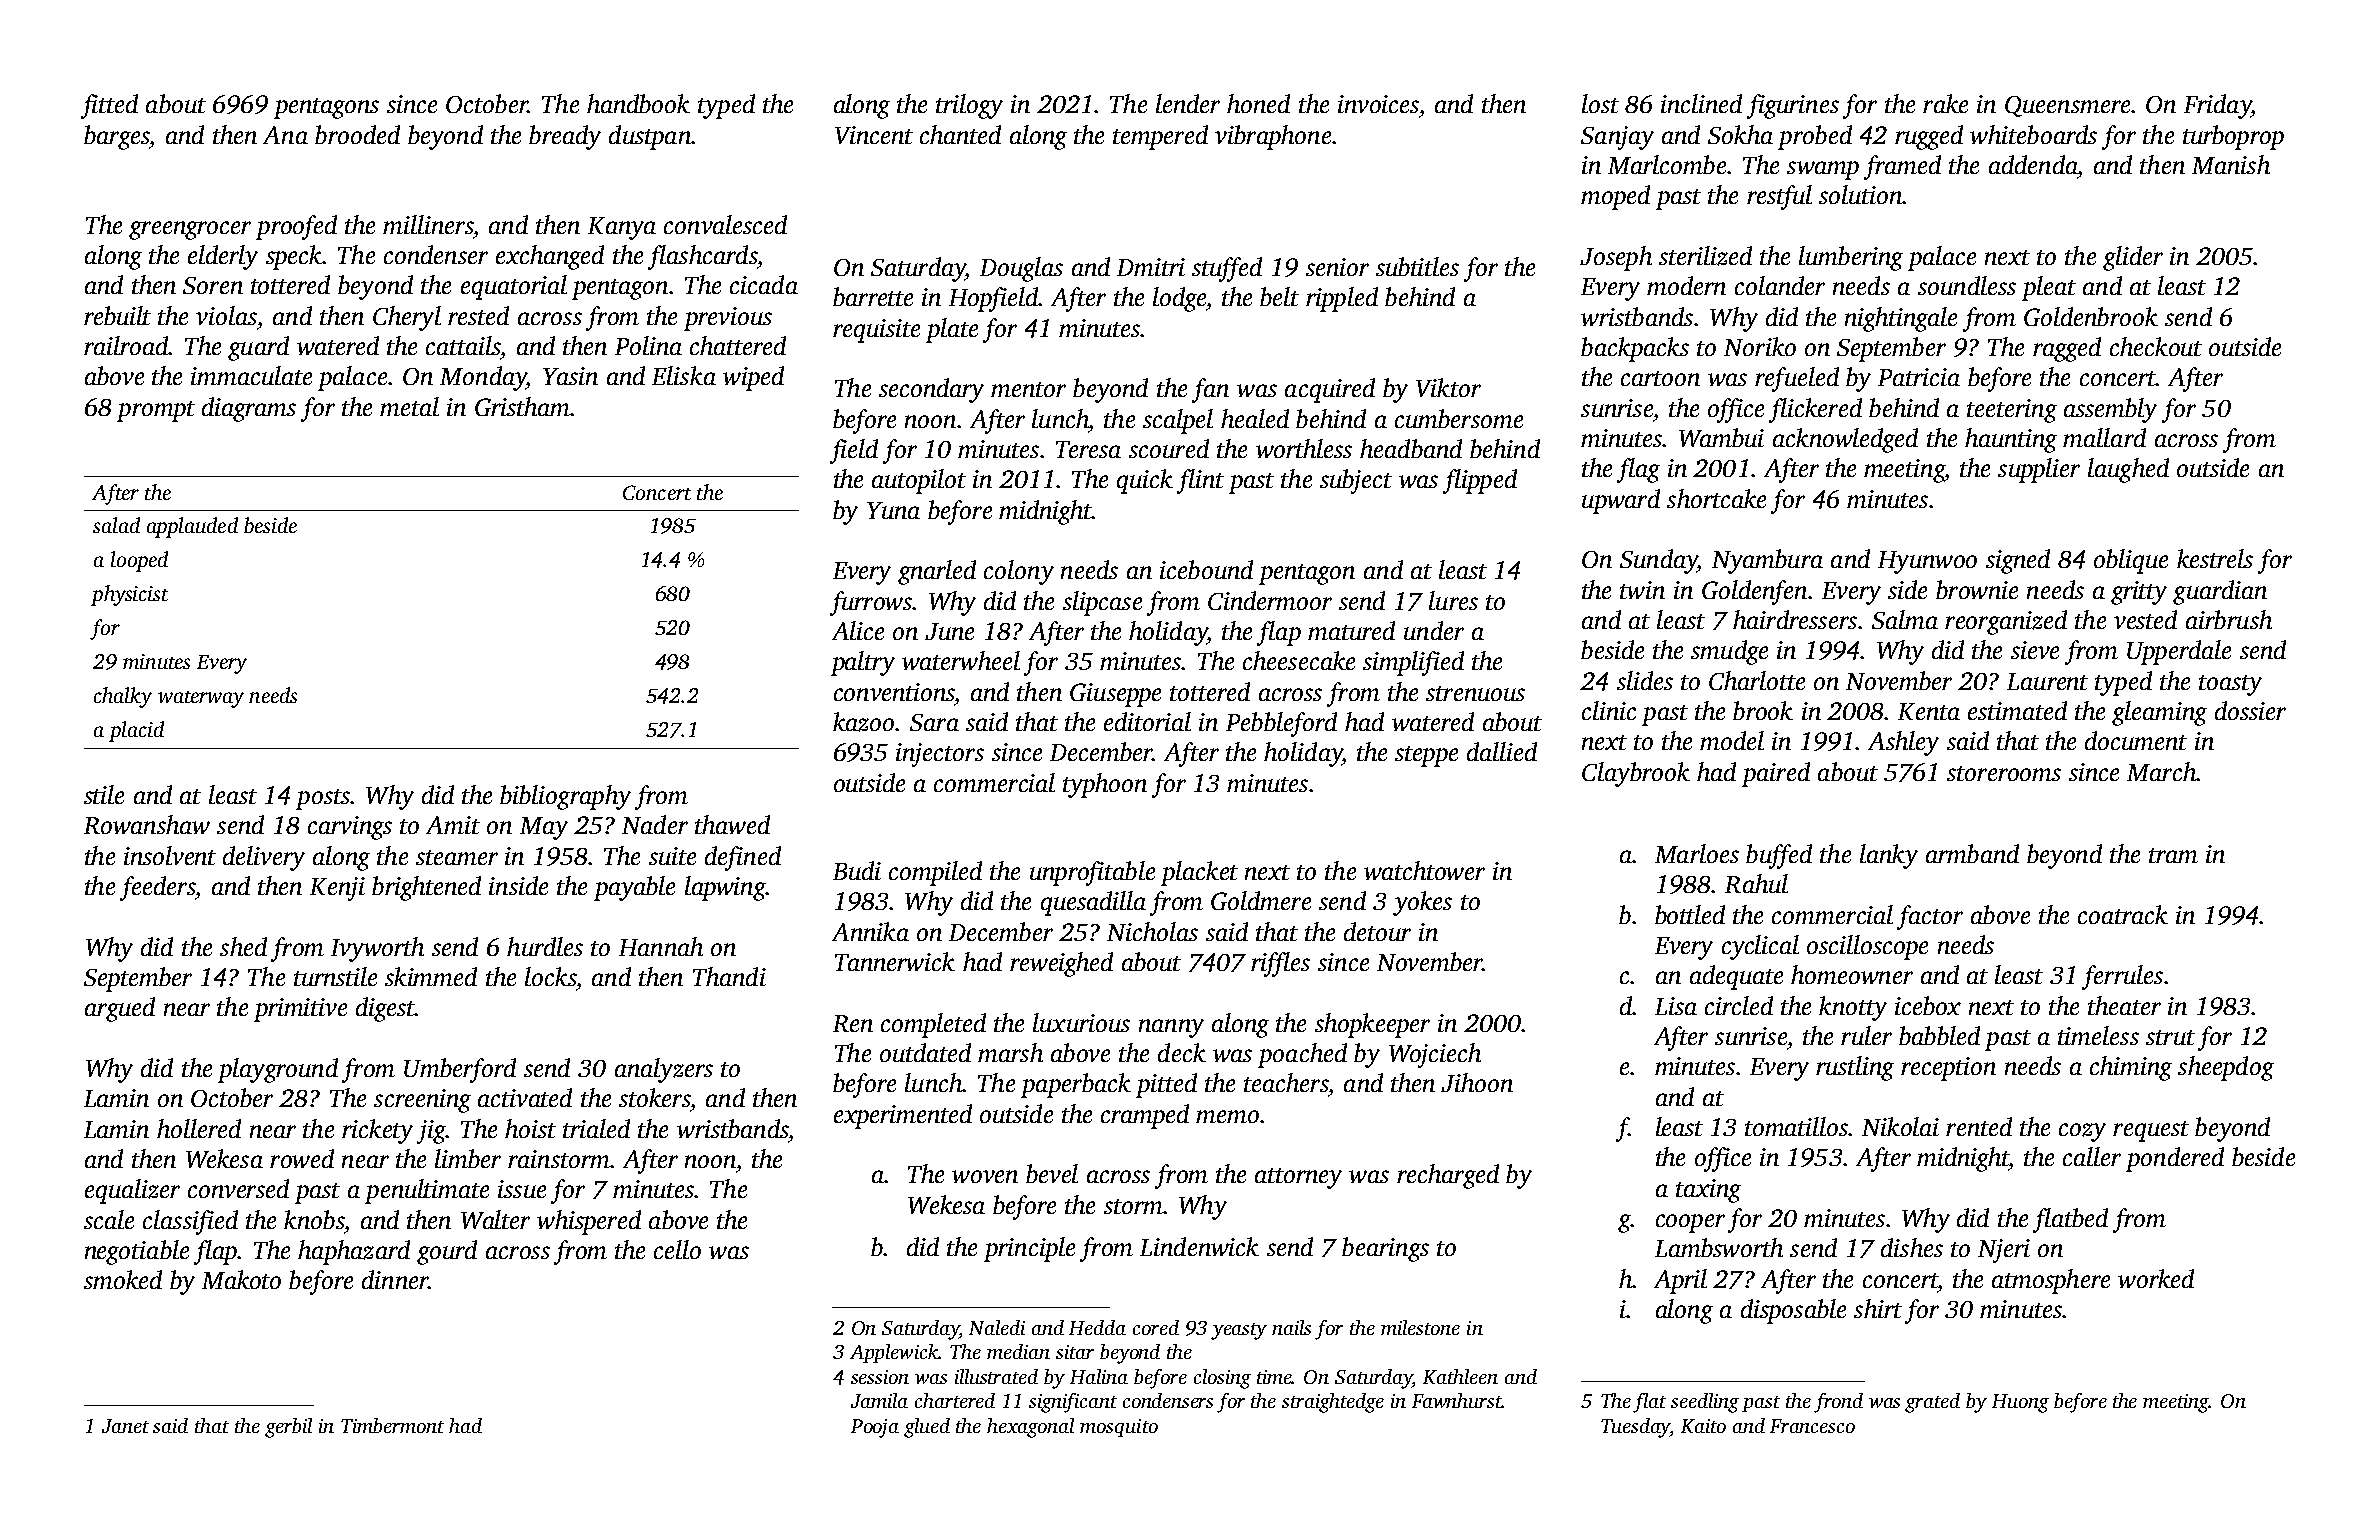 The width and height of the image is (2380, 1540). I want to click on Janet, so click(125, 1426).
